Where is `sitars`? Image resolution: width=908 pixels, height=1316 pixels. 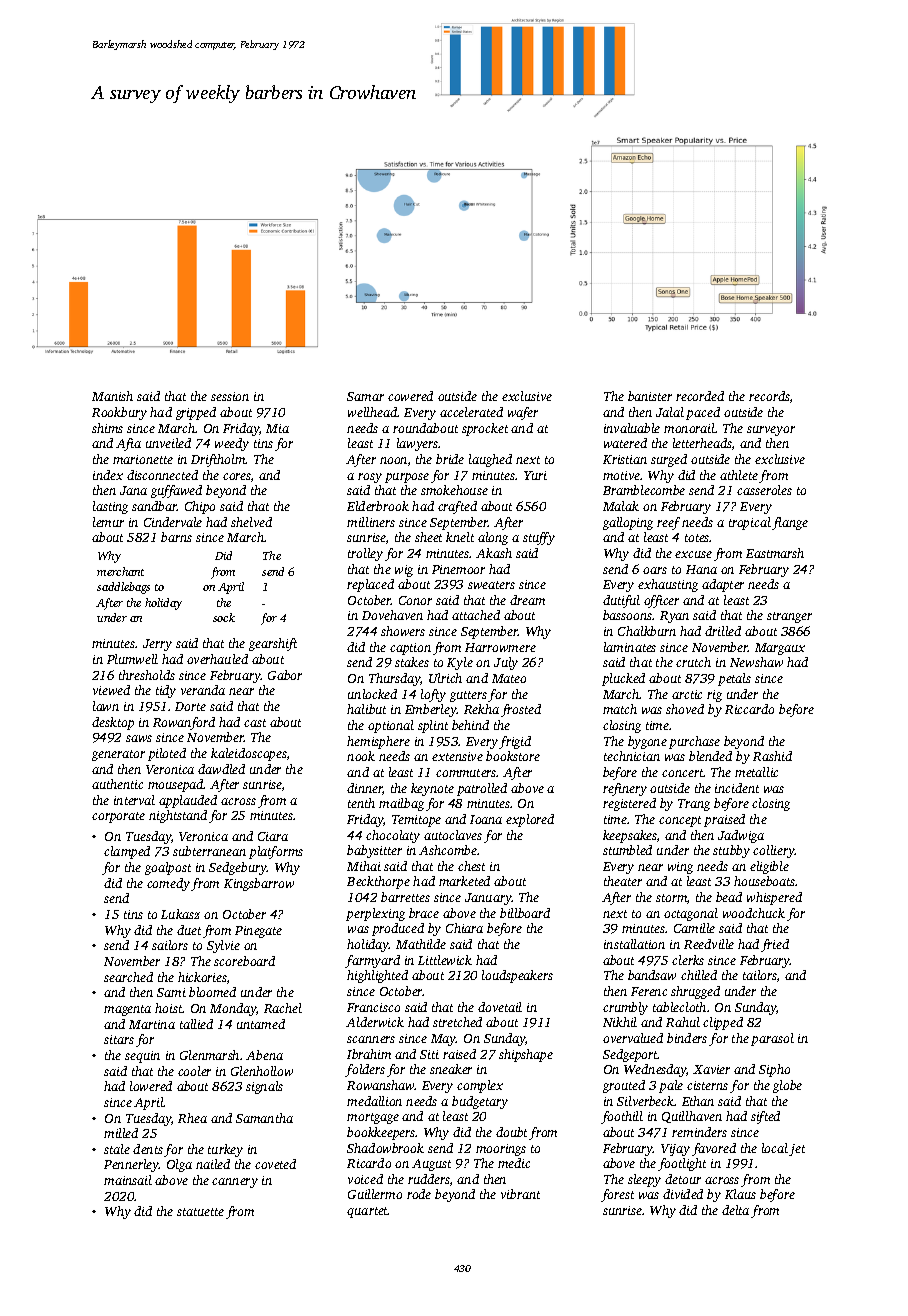
sitars is located at coordinates (119, 1039).
